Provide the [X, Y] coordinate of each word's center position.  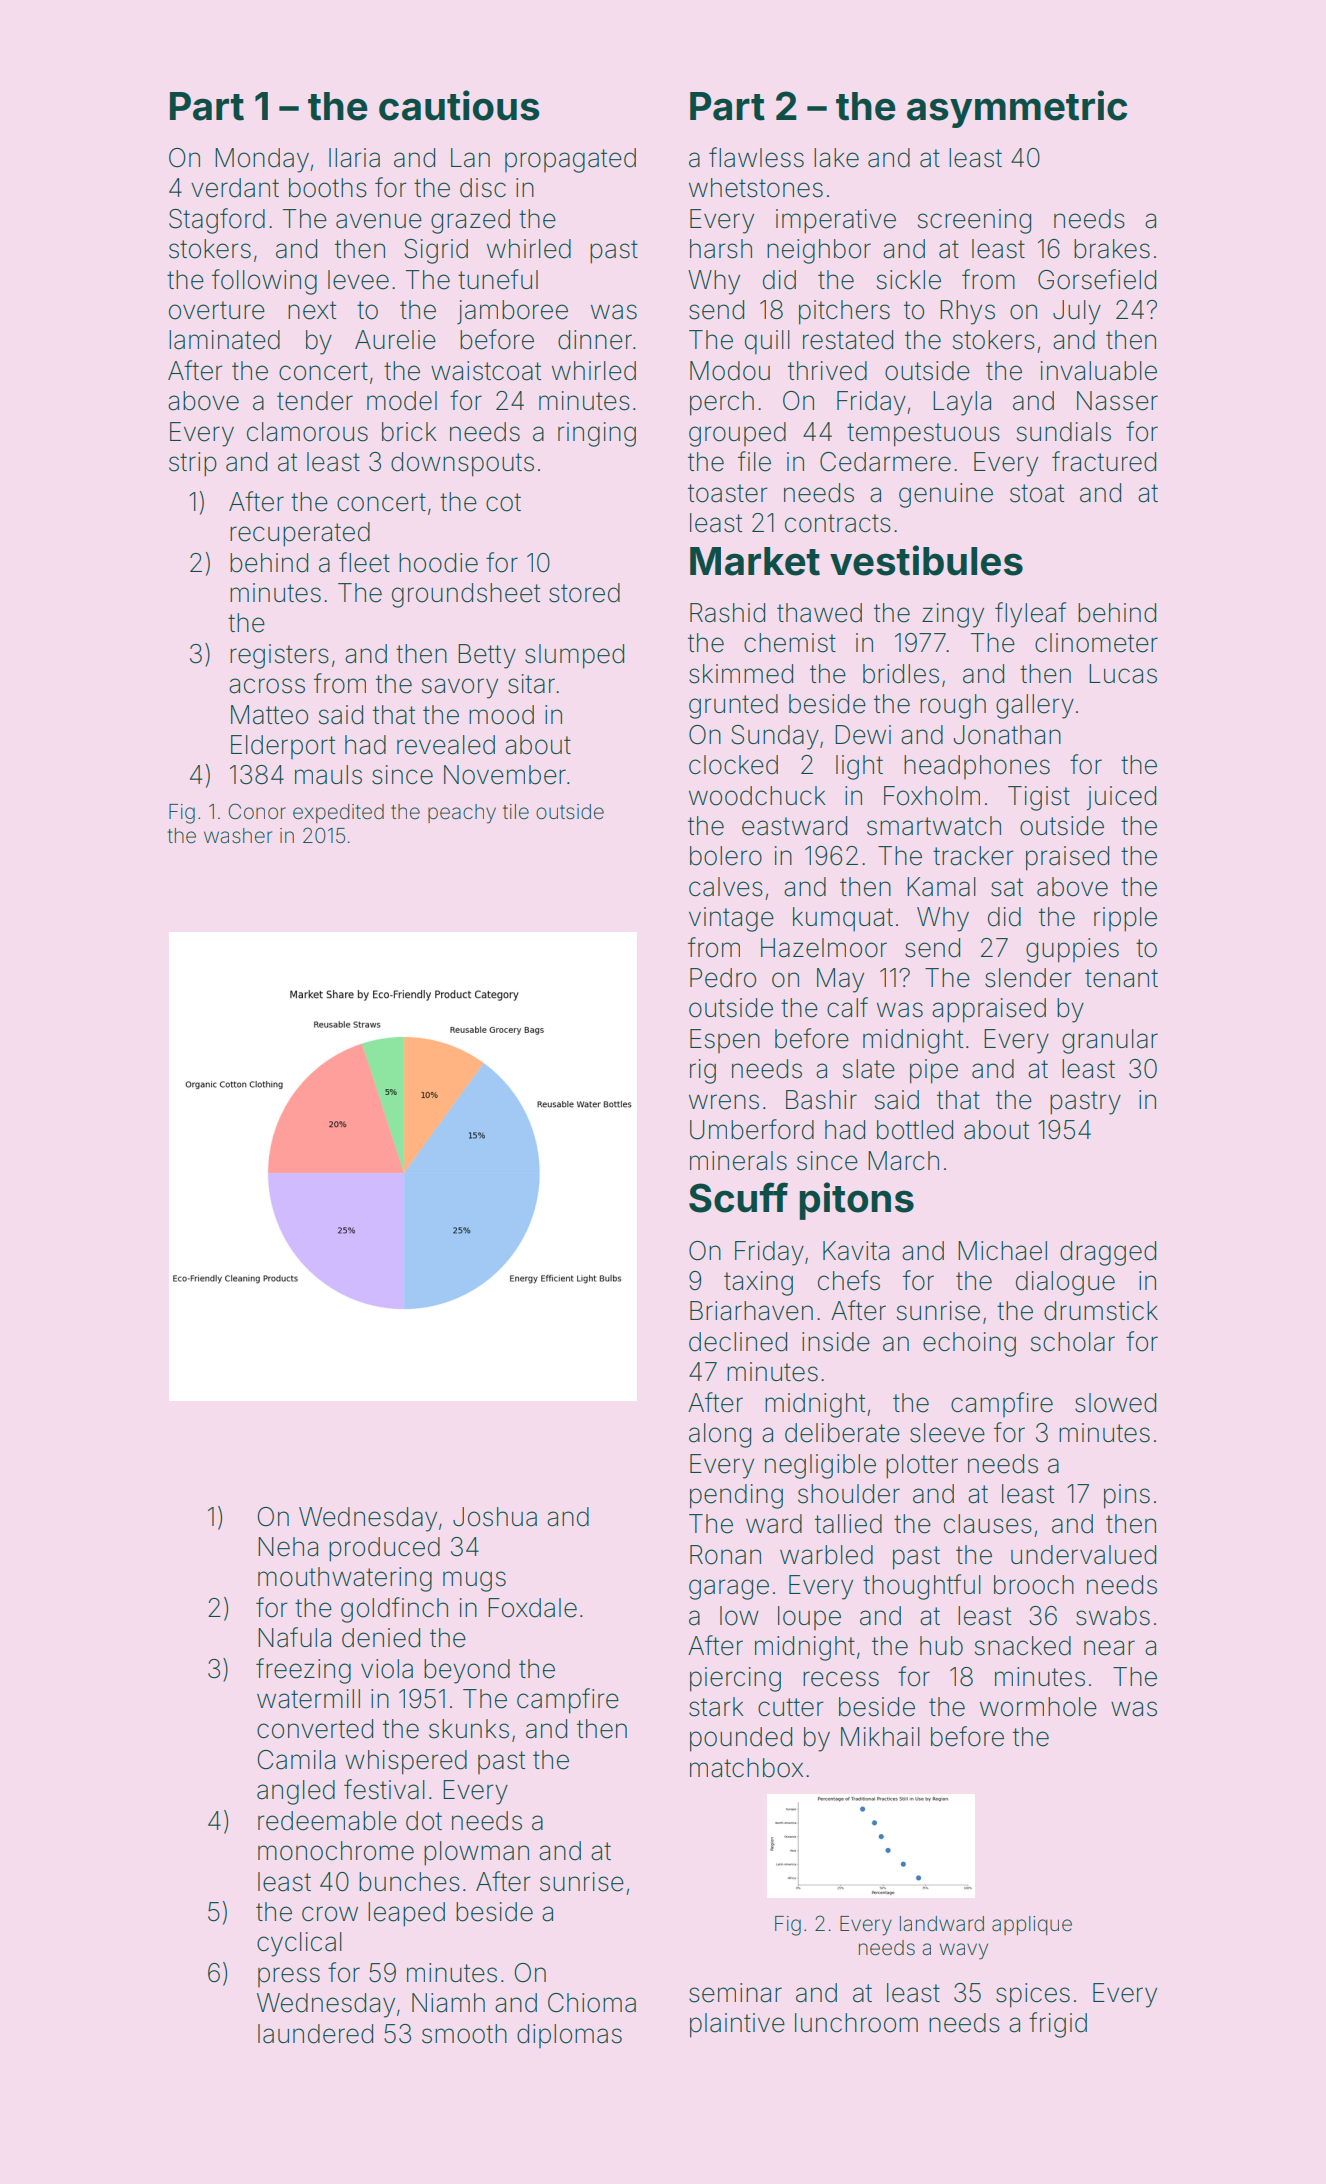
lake [836, 158]
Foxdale [532, 1608]
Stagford [217, 221]
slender [1028, 978]
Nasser [1117, 401]
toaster [728, 493]
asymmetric [1017, 109]
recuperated [300, 534]
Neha [288, 1547]
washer [238, 836]
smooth [464, 2034]
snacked [1023, 1646]
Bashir [821, 1100]
